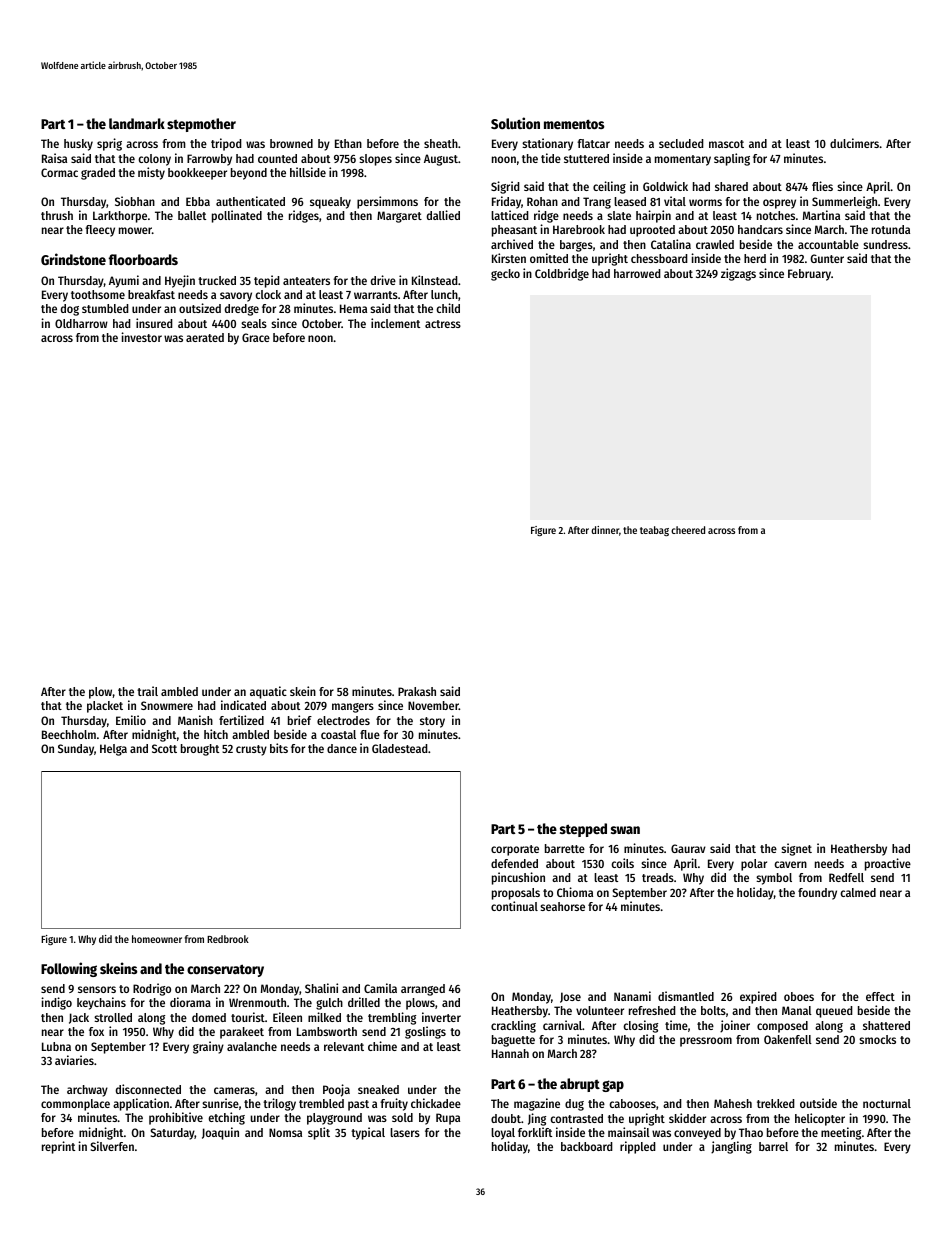 The image size is (952, 1233). What do you see at coordinates (773, 1146) in the screenshot?
I see `barrel` at bounding box center [773, 1146].
